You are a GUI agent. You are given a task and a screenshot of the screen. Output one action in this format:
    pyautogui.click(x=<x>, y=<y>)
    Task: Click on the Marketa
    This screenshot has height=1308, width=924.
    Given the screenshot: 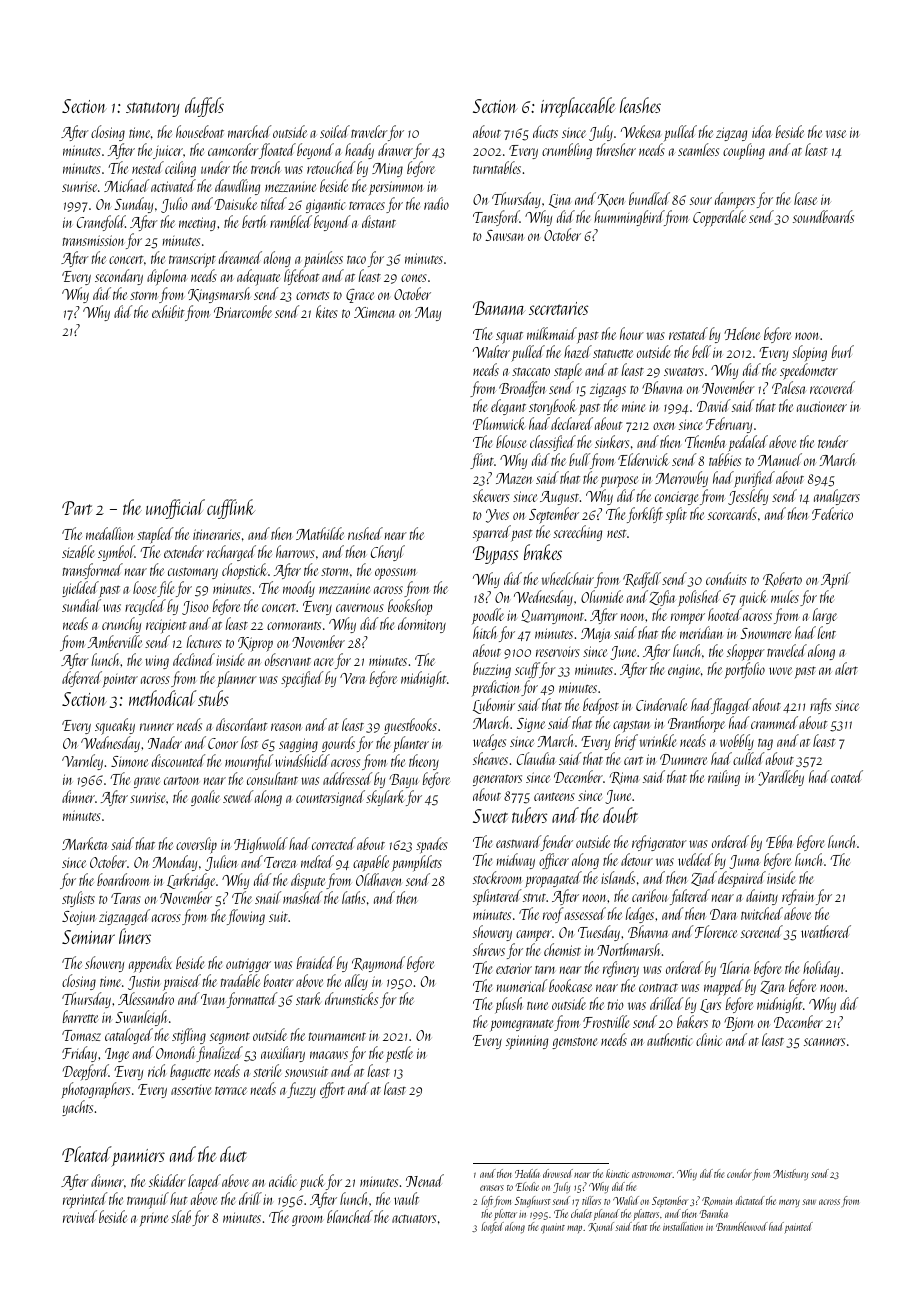 What is the action you would take?
    pyautogui.click(x=85, y=843)
